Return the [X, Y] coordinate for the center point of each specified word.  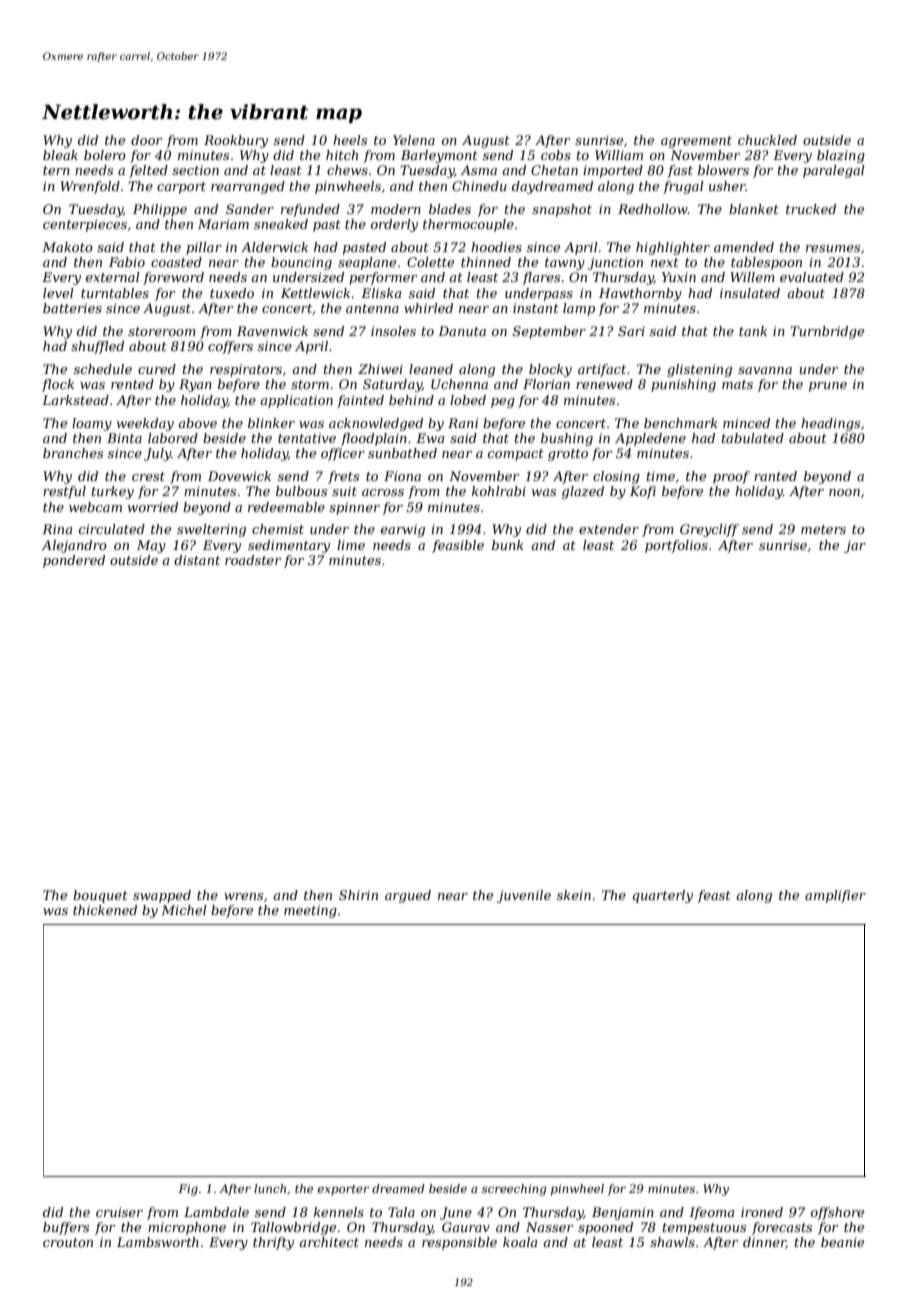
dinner [764, 1243]
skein [574, 895]
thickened [105, 910]
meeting [310, 911]
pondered [74, 561]
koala [520, 1242]
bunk [508, 545]
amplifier [835, 896]
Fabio [127, 262]
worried [153, 507]
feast [714, 896]
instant [536, 308]
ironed [762, 1212]
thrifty [273, 1243]
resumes [833, 248]
